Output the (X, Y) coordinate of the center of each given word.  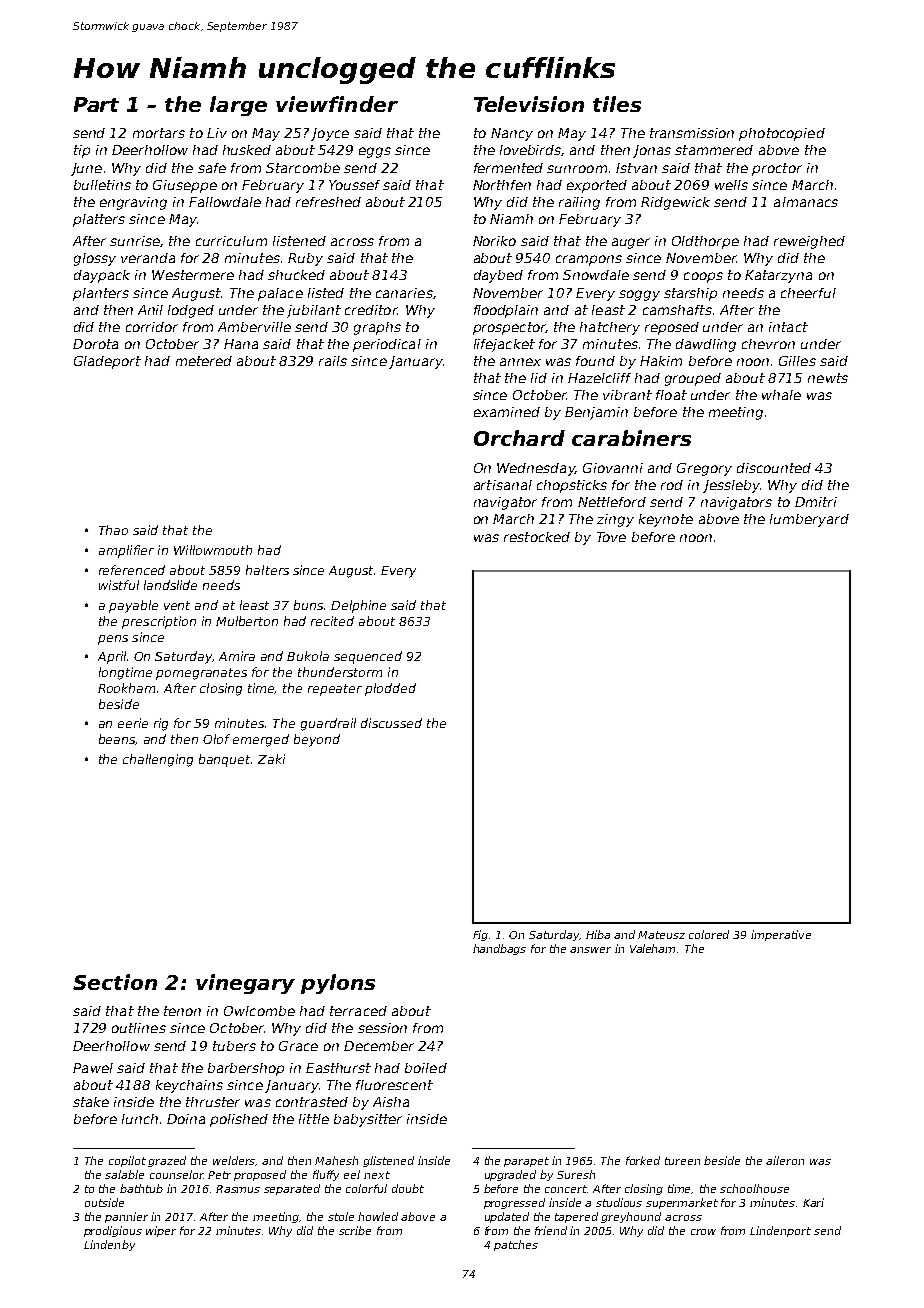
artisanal (503, 485)
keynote (666, 520)
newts (828, 378)
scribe (355, 1230)
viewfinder (337, 104)
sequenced (368, 657)
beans (117, 739)
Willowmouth (213, 550)
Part (96, 104)
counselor (176, 1174)
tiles (617, 104)
